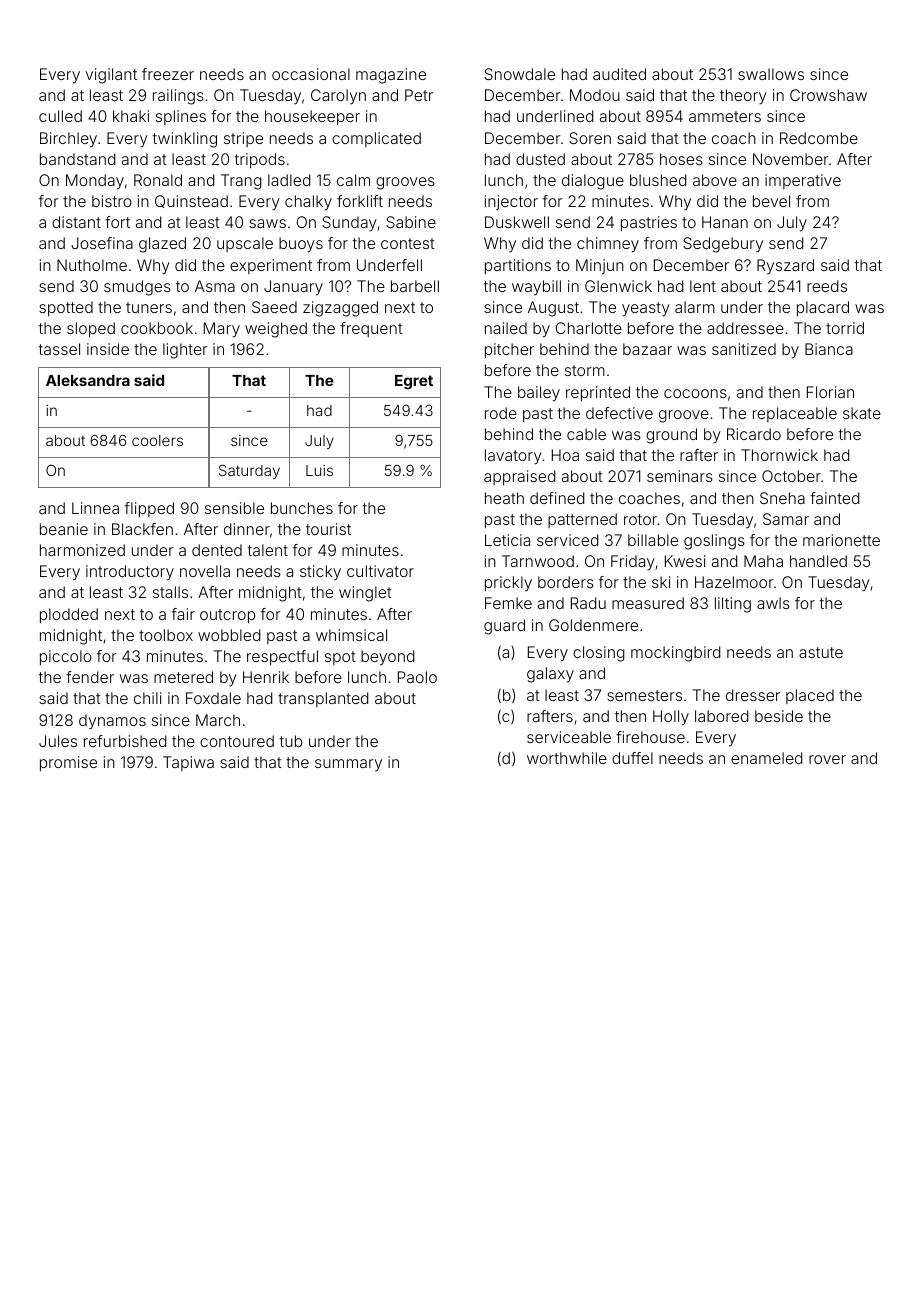  I want to click on fender, so click(90, 677).
